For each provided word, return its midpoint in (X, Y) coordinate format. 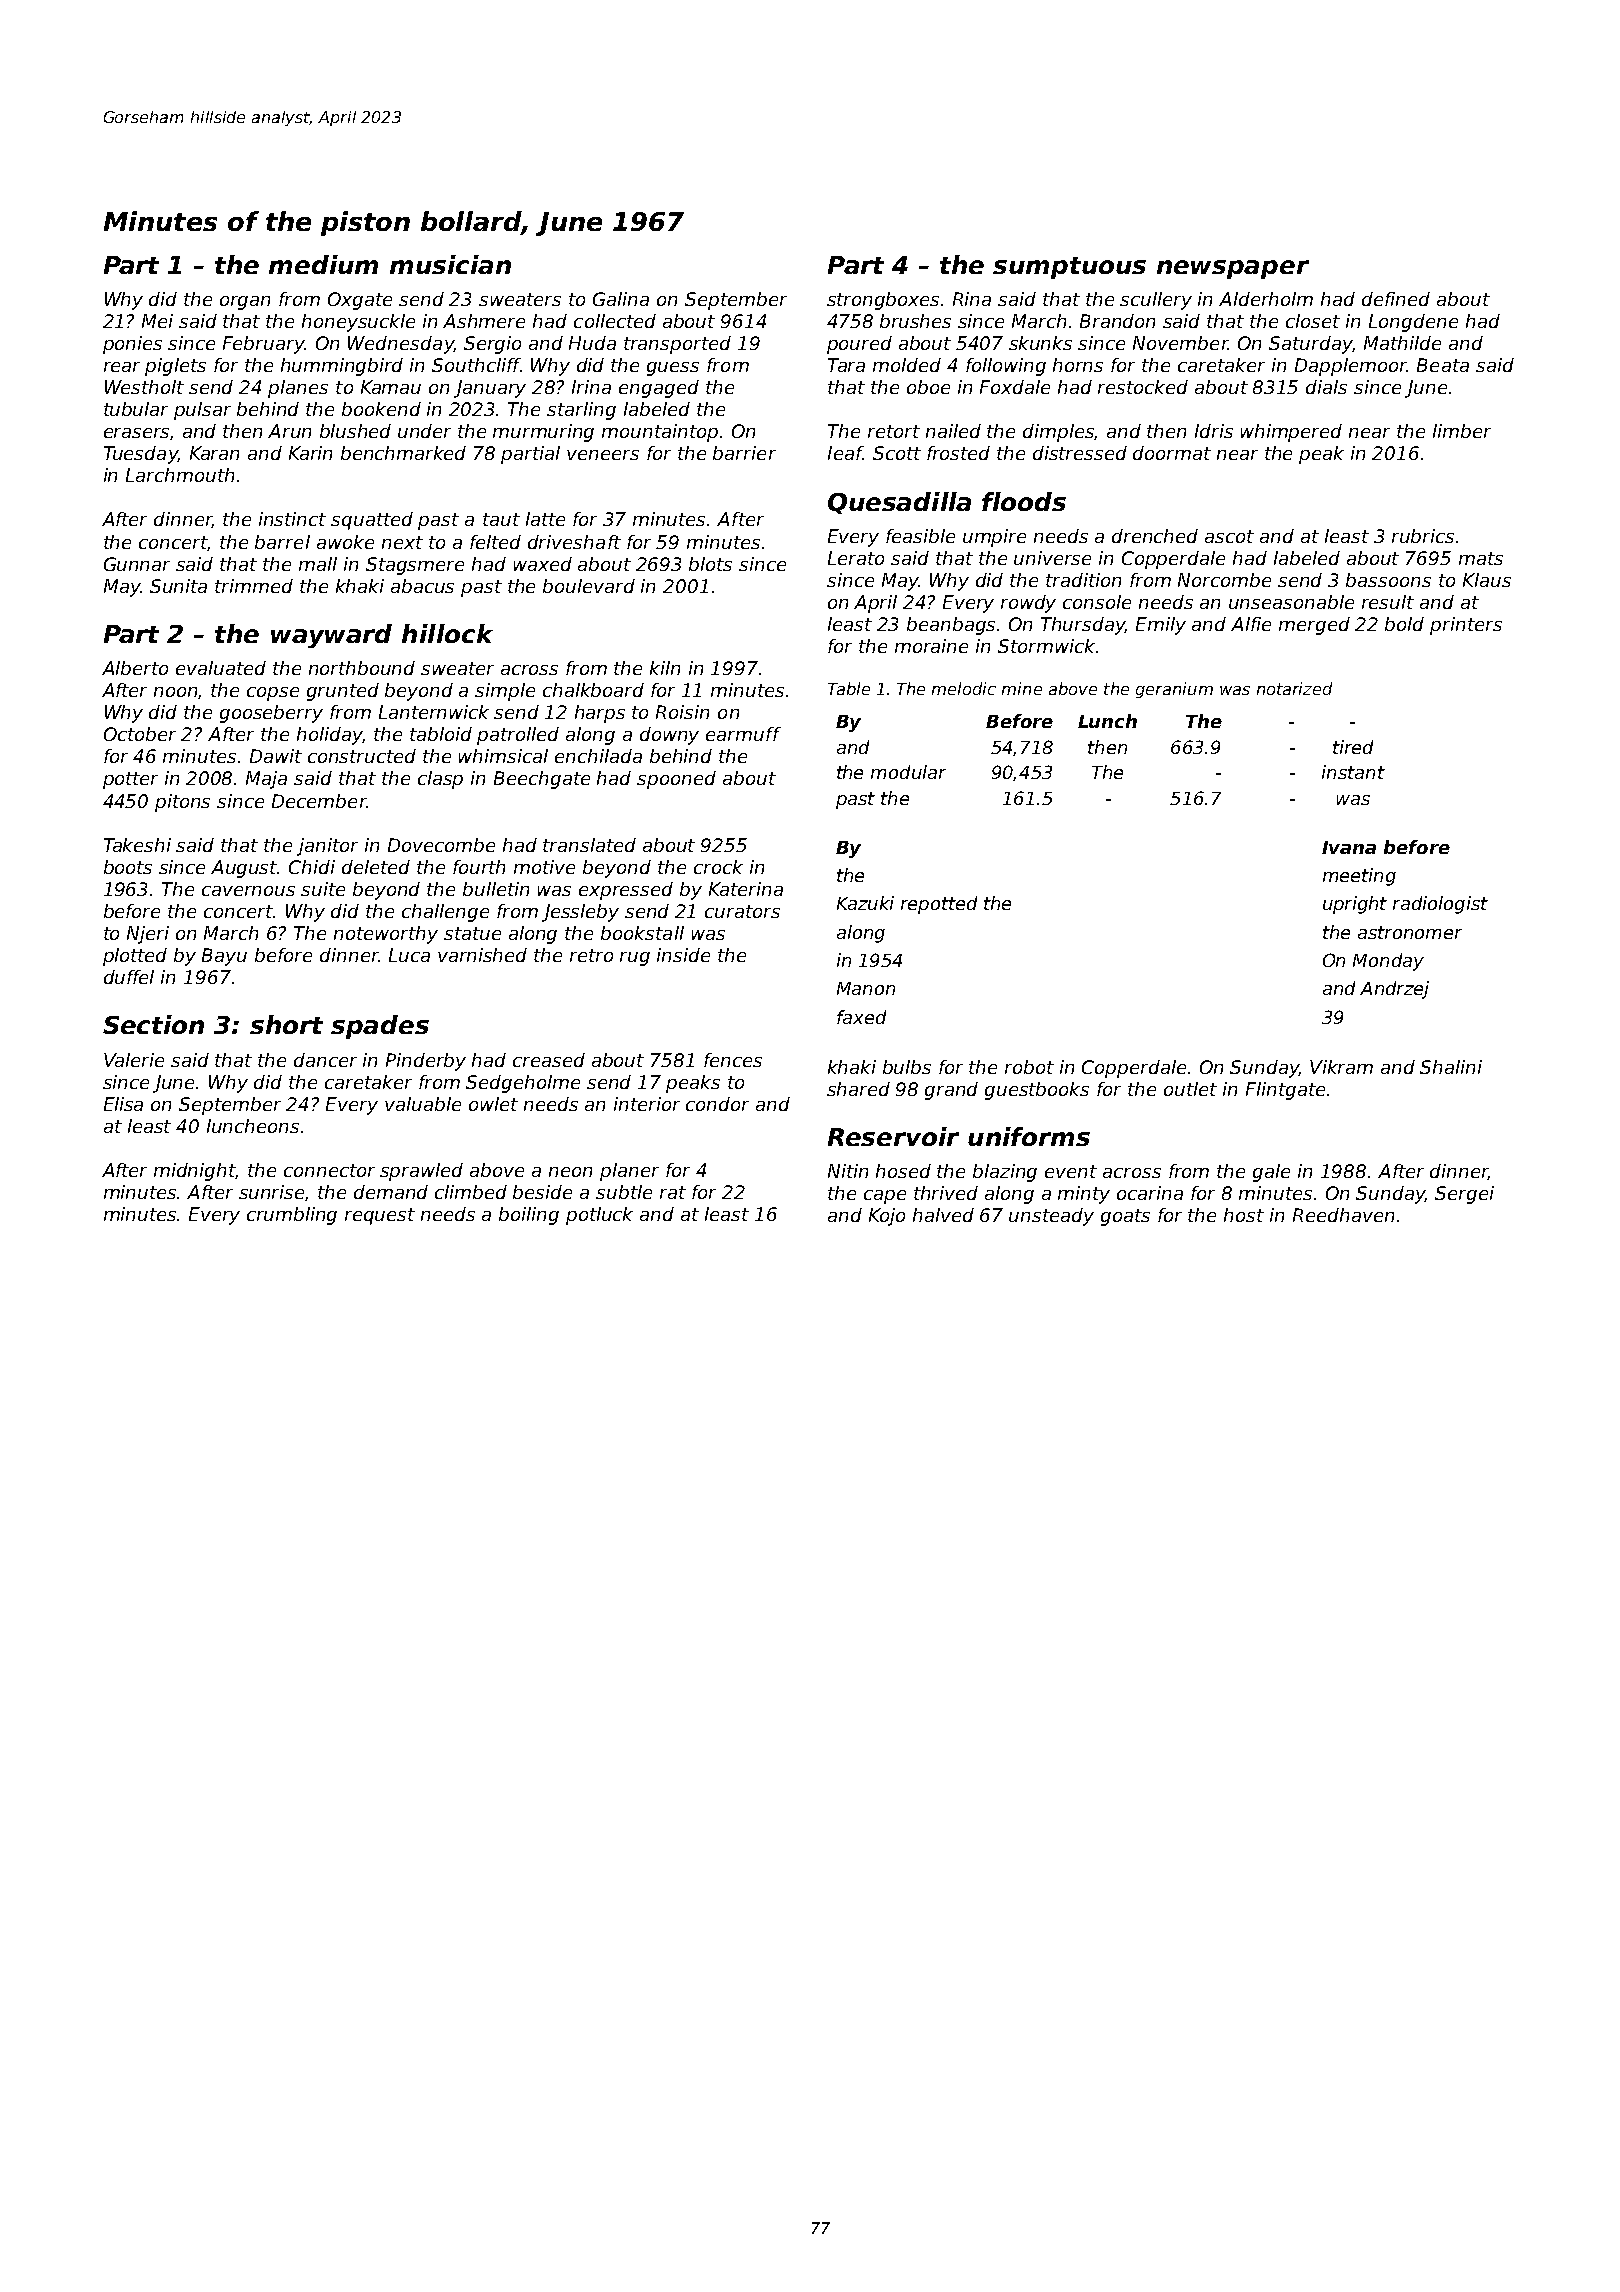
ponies (132, 345)
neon (570, 1172)
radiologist (1440, 905)
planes (298, 389)
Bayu (224, 957)
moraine (931, 646)
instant (1353, 772)
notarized (1294, 688)
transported (677, 345)
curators (742, 911)
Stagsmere (415, 566)
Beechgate (542, 780)
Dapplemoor (1351, 367)
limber (1462, 431)
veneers (603, 455)
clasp (440, 780)
